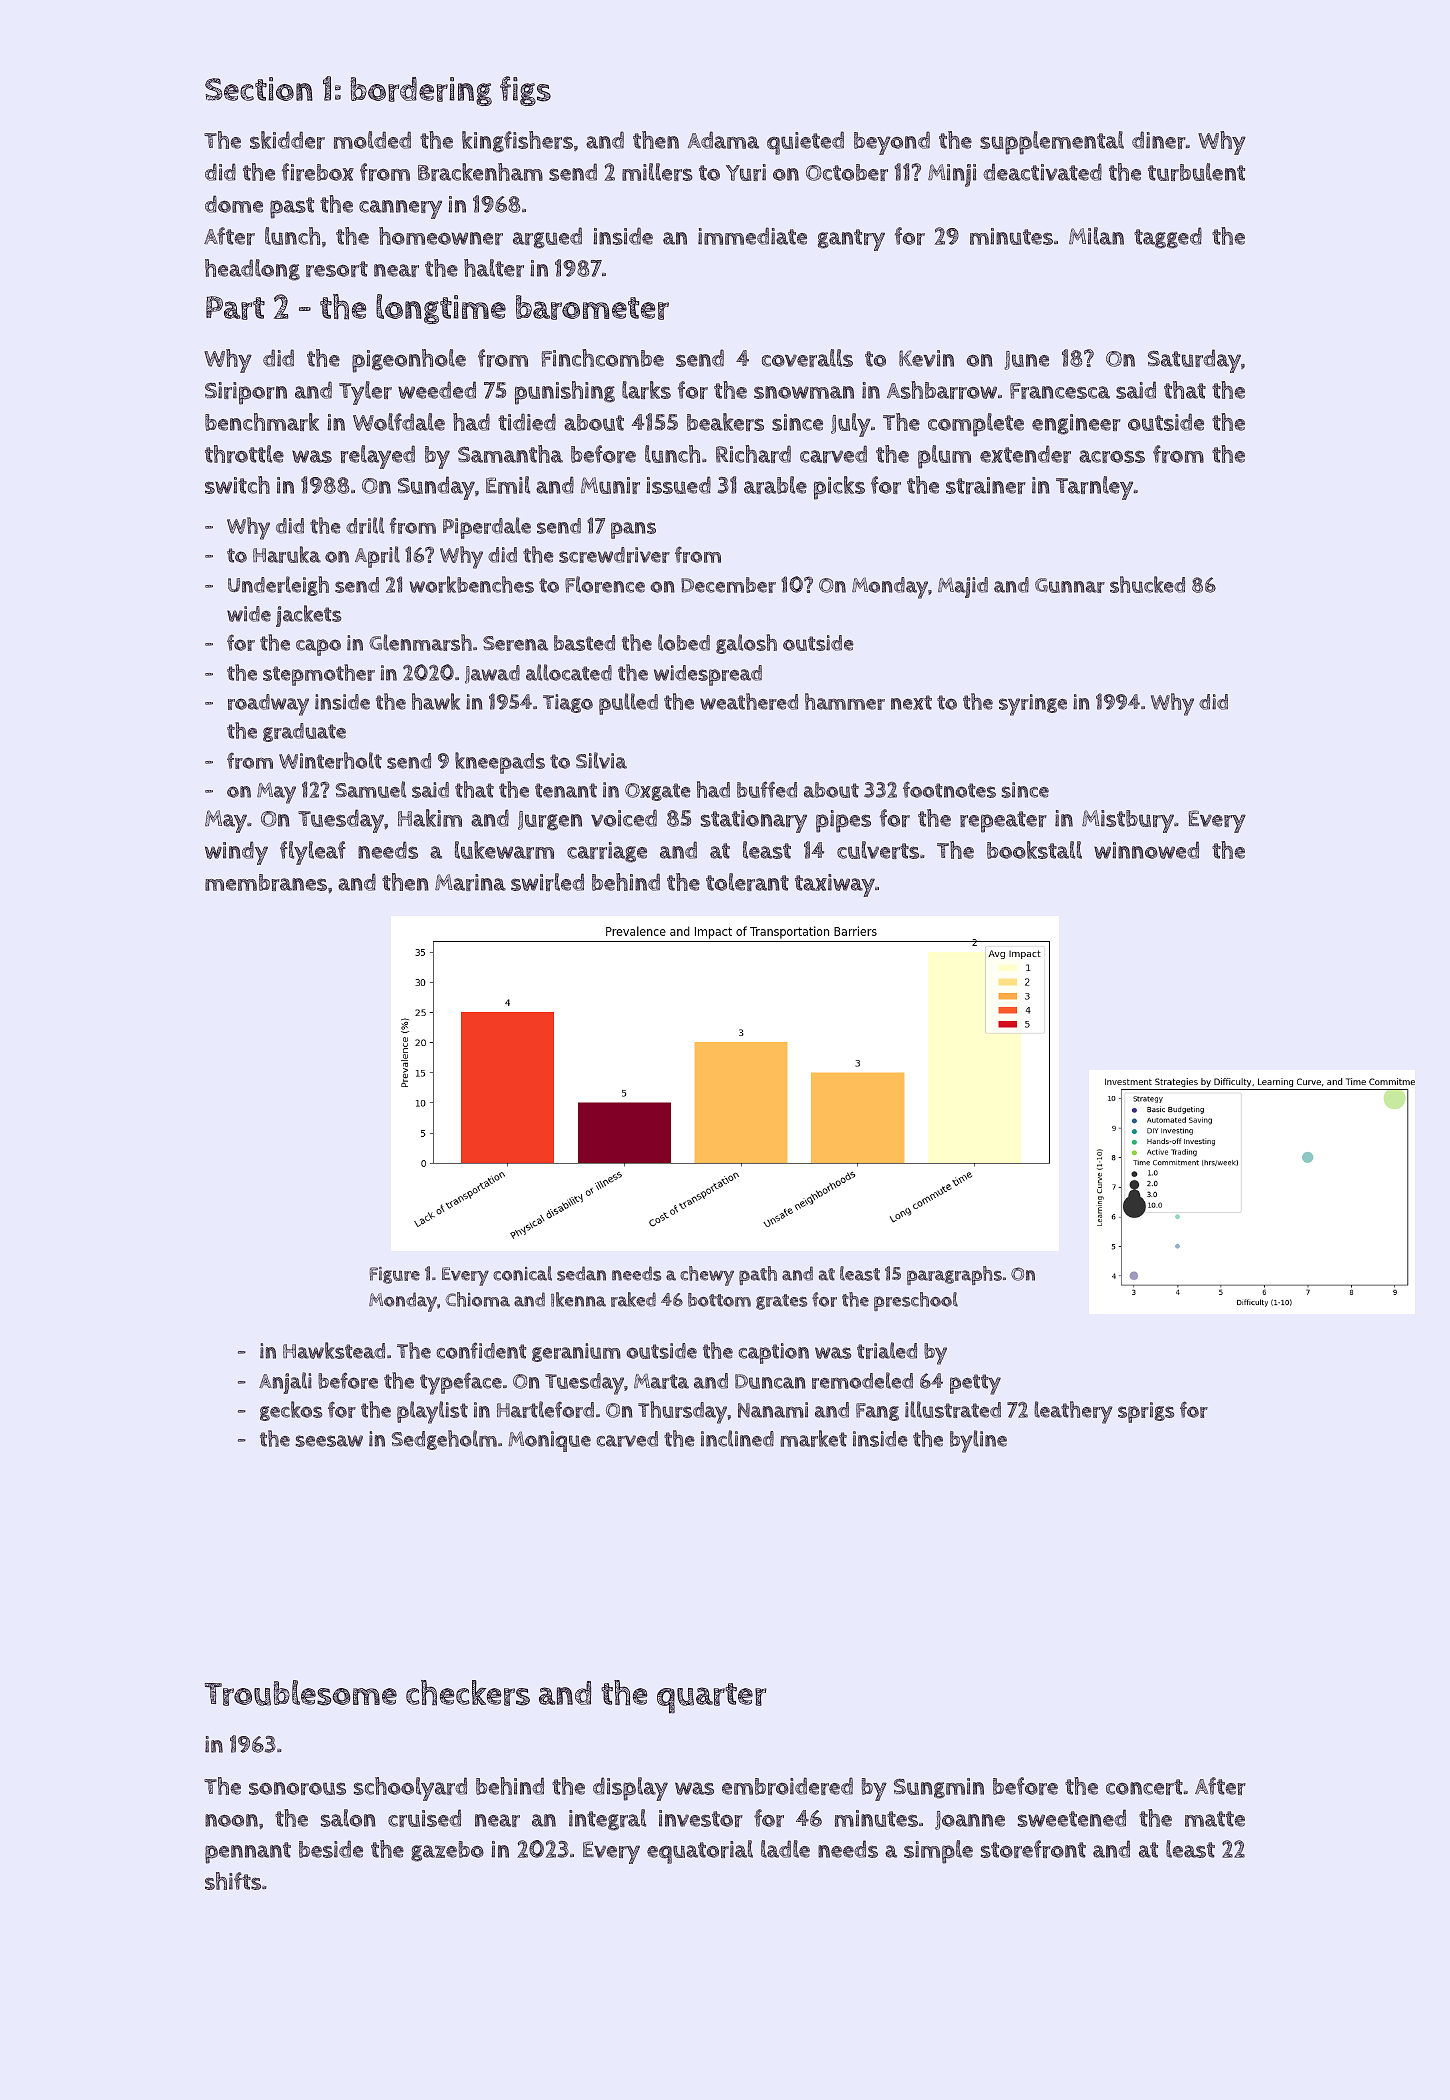  Describe the element at coordinates (976, 425) in the screenshot. I see `complete` at that location.
